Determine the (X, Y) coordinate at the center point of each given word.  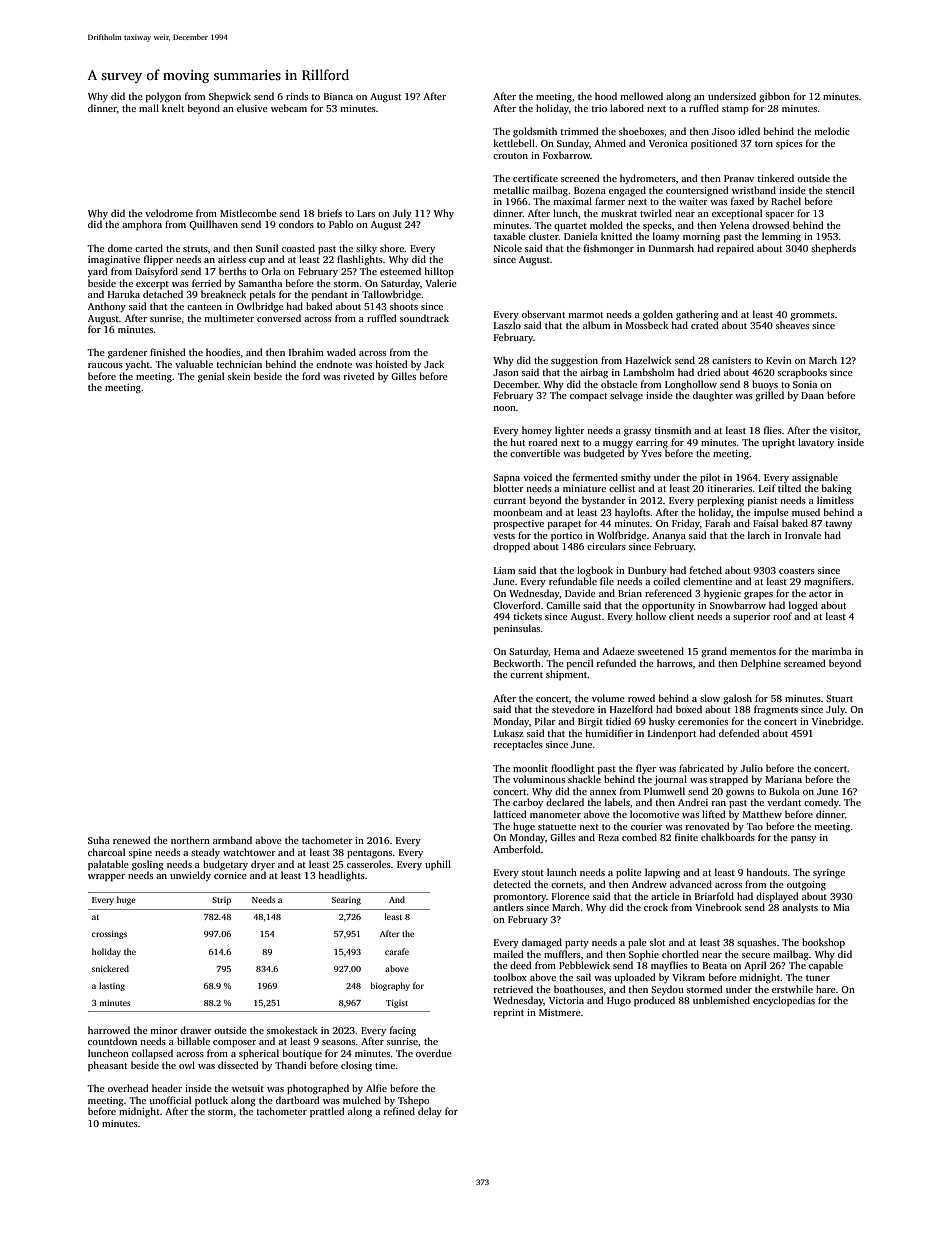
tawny (839, 525)
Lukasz (509, 733)
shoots (404, 306)
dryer (263, 865)
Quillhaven (213, 225)
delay (430, 1112)
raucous (105, 365)
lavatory (816, 443)
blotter (509, 488)
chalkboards (728, 837)
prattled (327, 1112)
